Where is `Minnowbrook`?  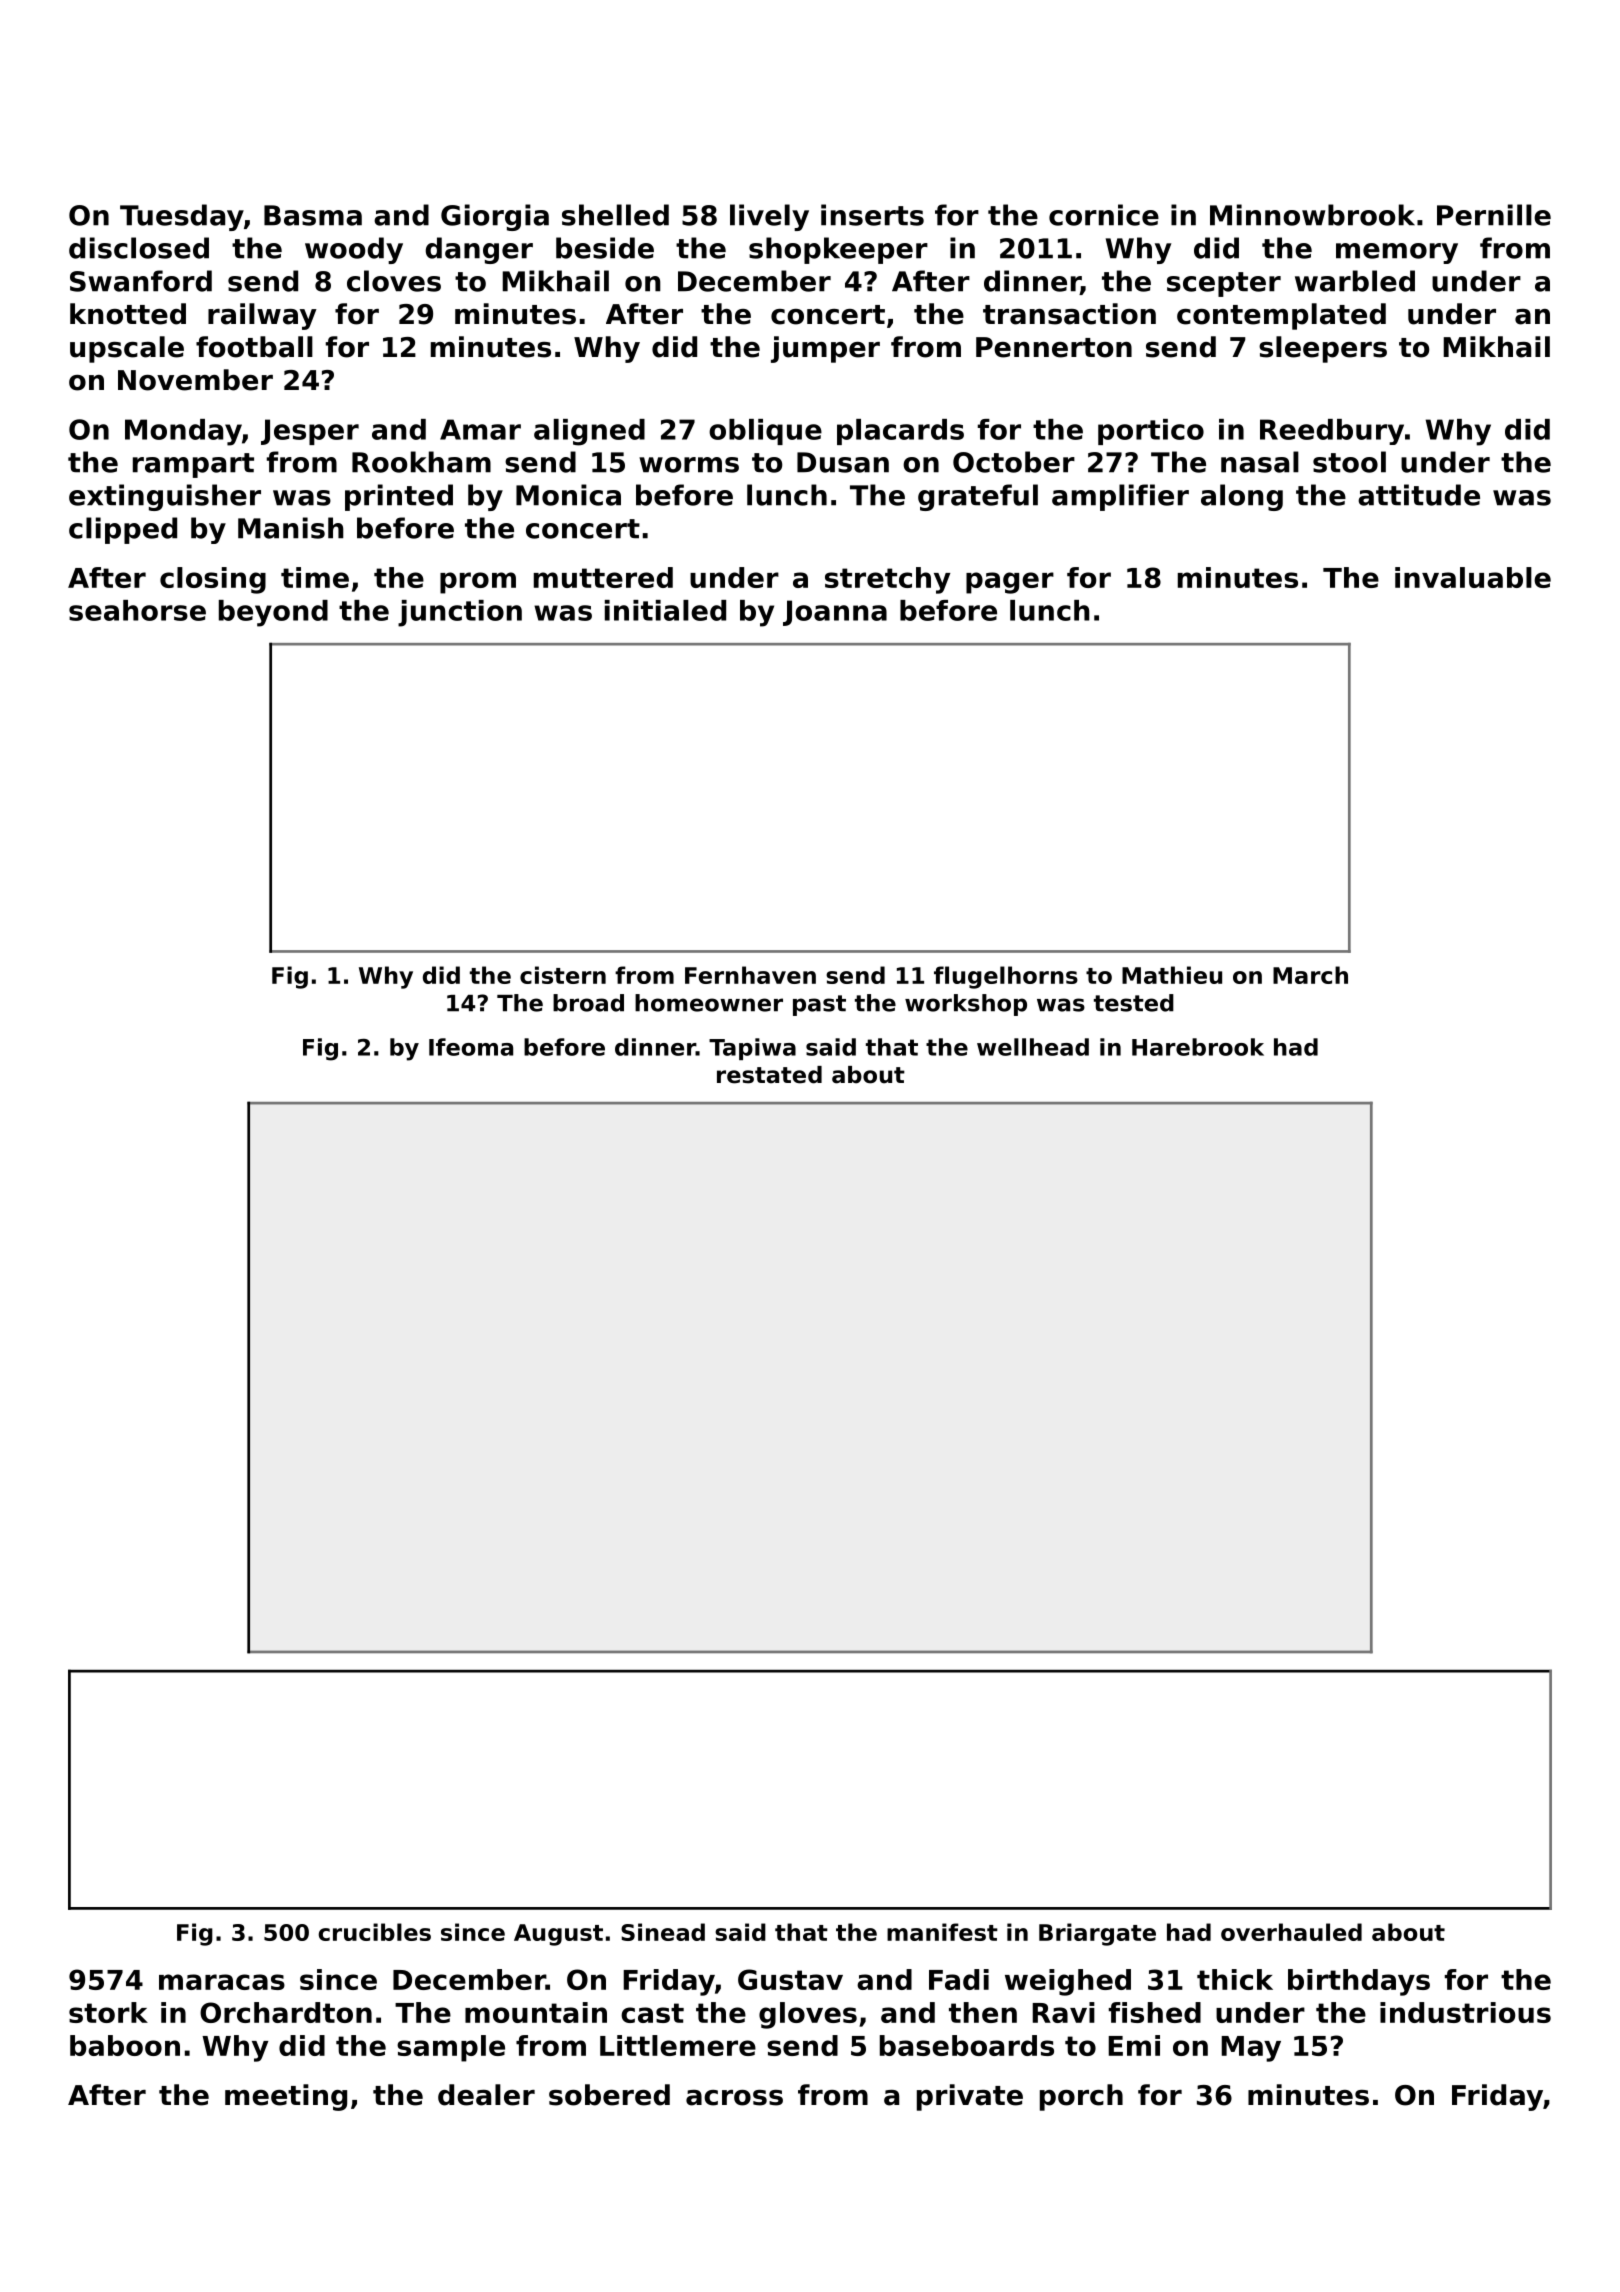 Minnowbrook is located at coordinates (1312, 215).
